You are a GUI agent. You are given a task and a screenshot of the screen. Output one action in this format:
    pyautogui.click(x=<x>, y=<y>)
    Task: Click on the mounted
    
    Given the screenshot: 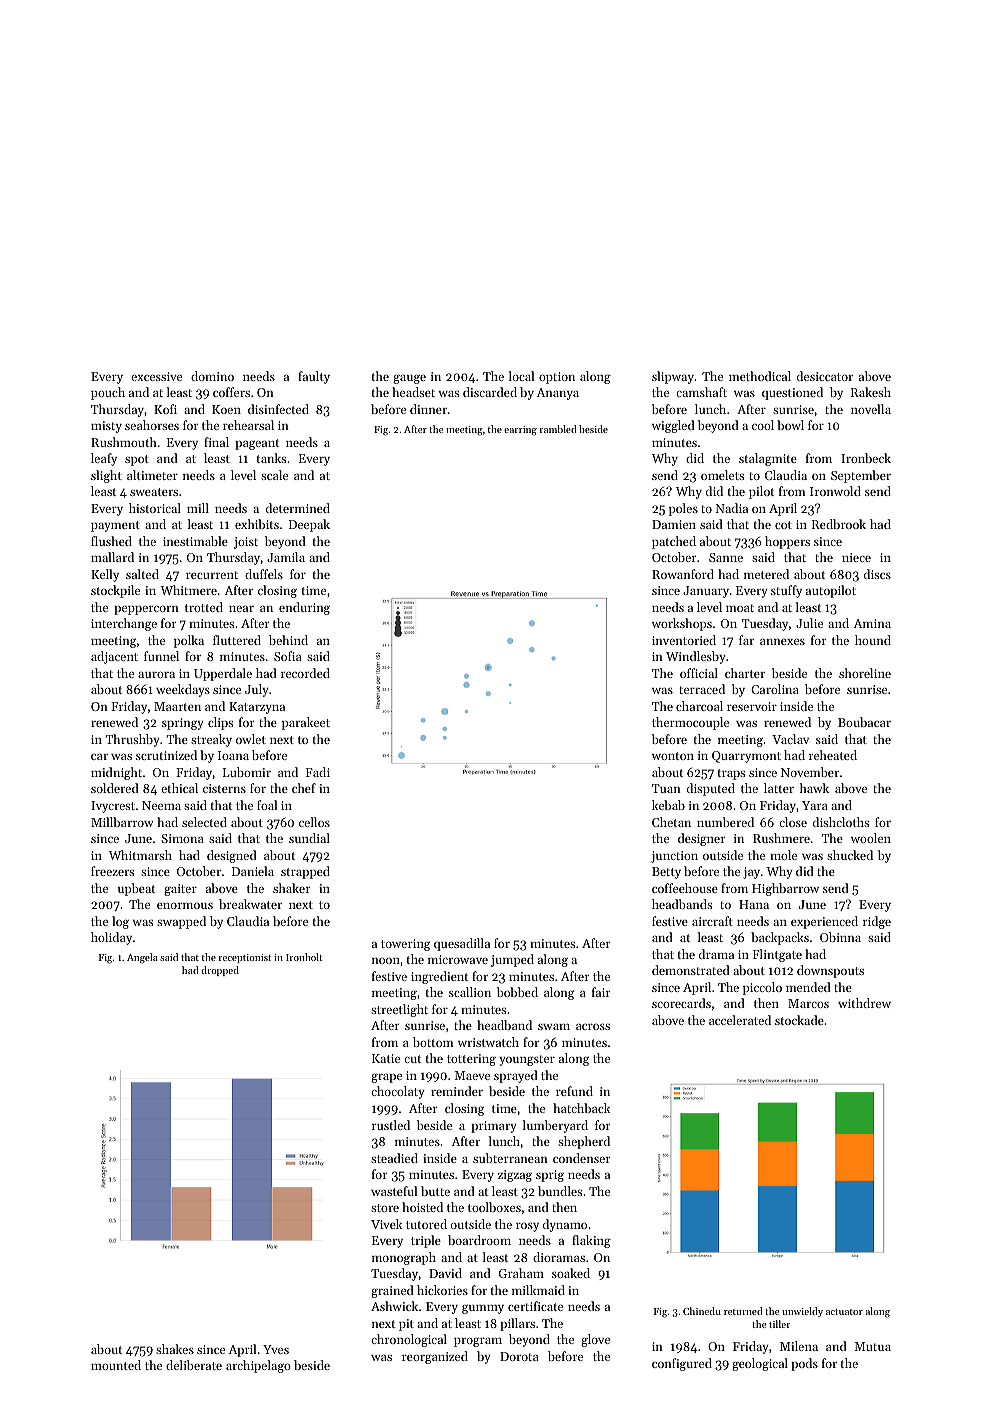 What is the action you would take?
    pyautogui.click(x=116, y=1365)
